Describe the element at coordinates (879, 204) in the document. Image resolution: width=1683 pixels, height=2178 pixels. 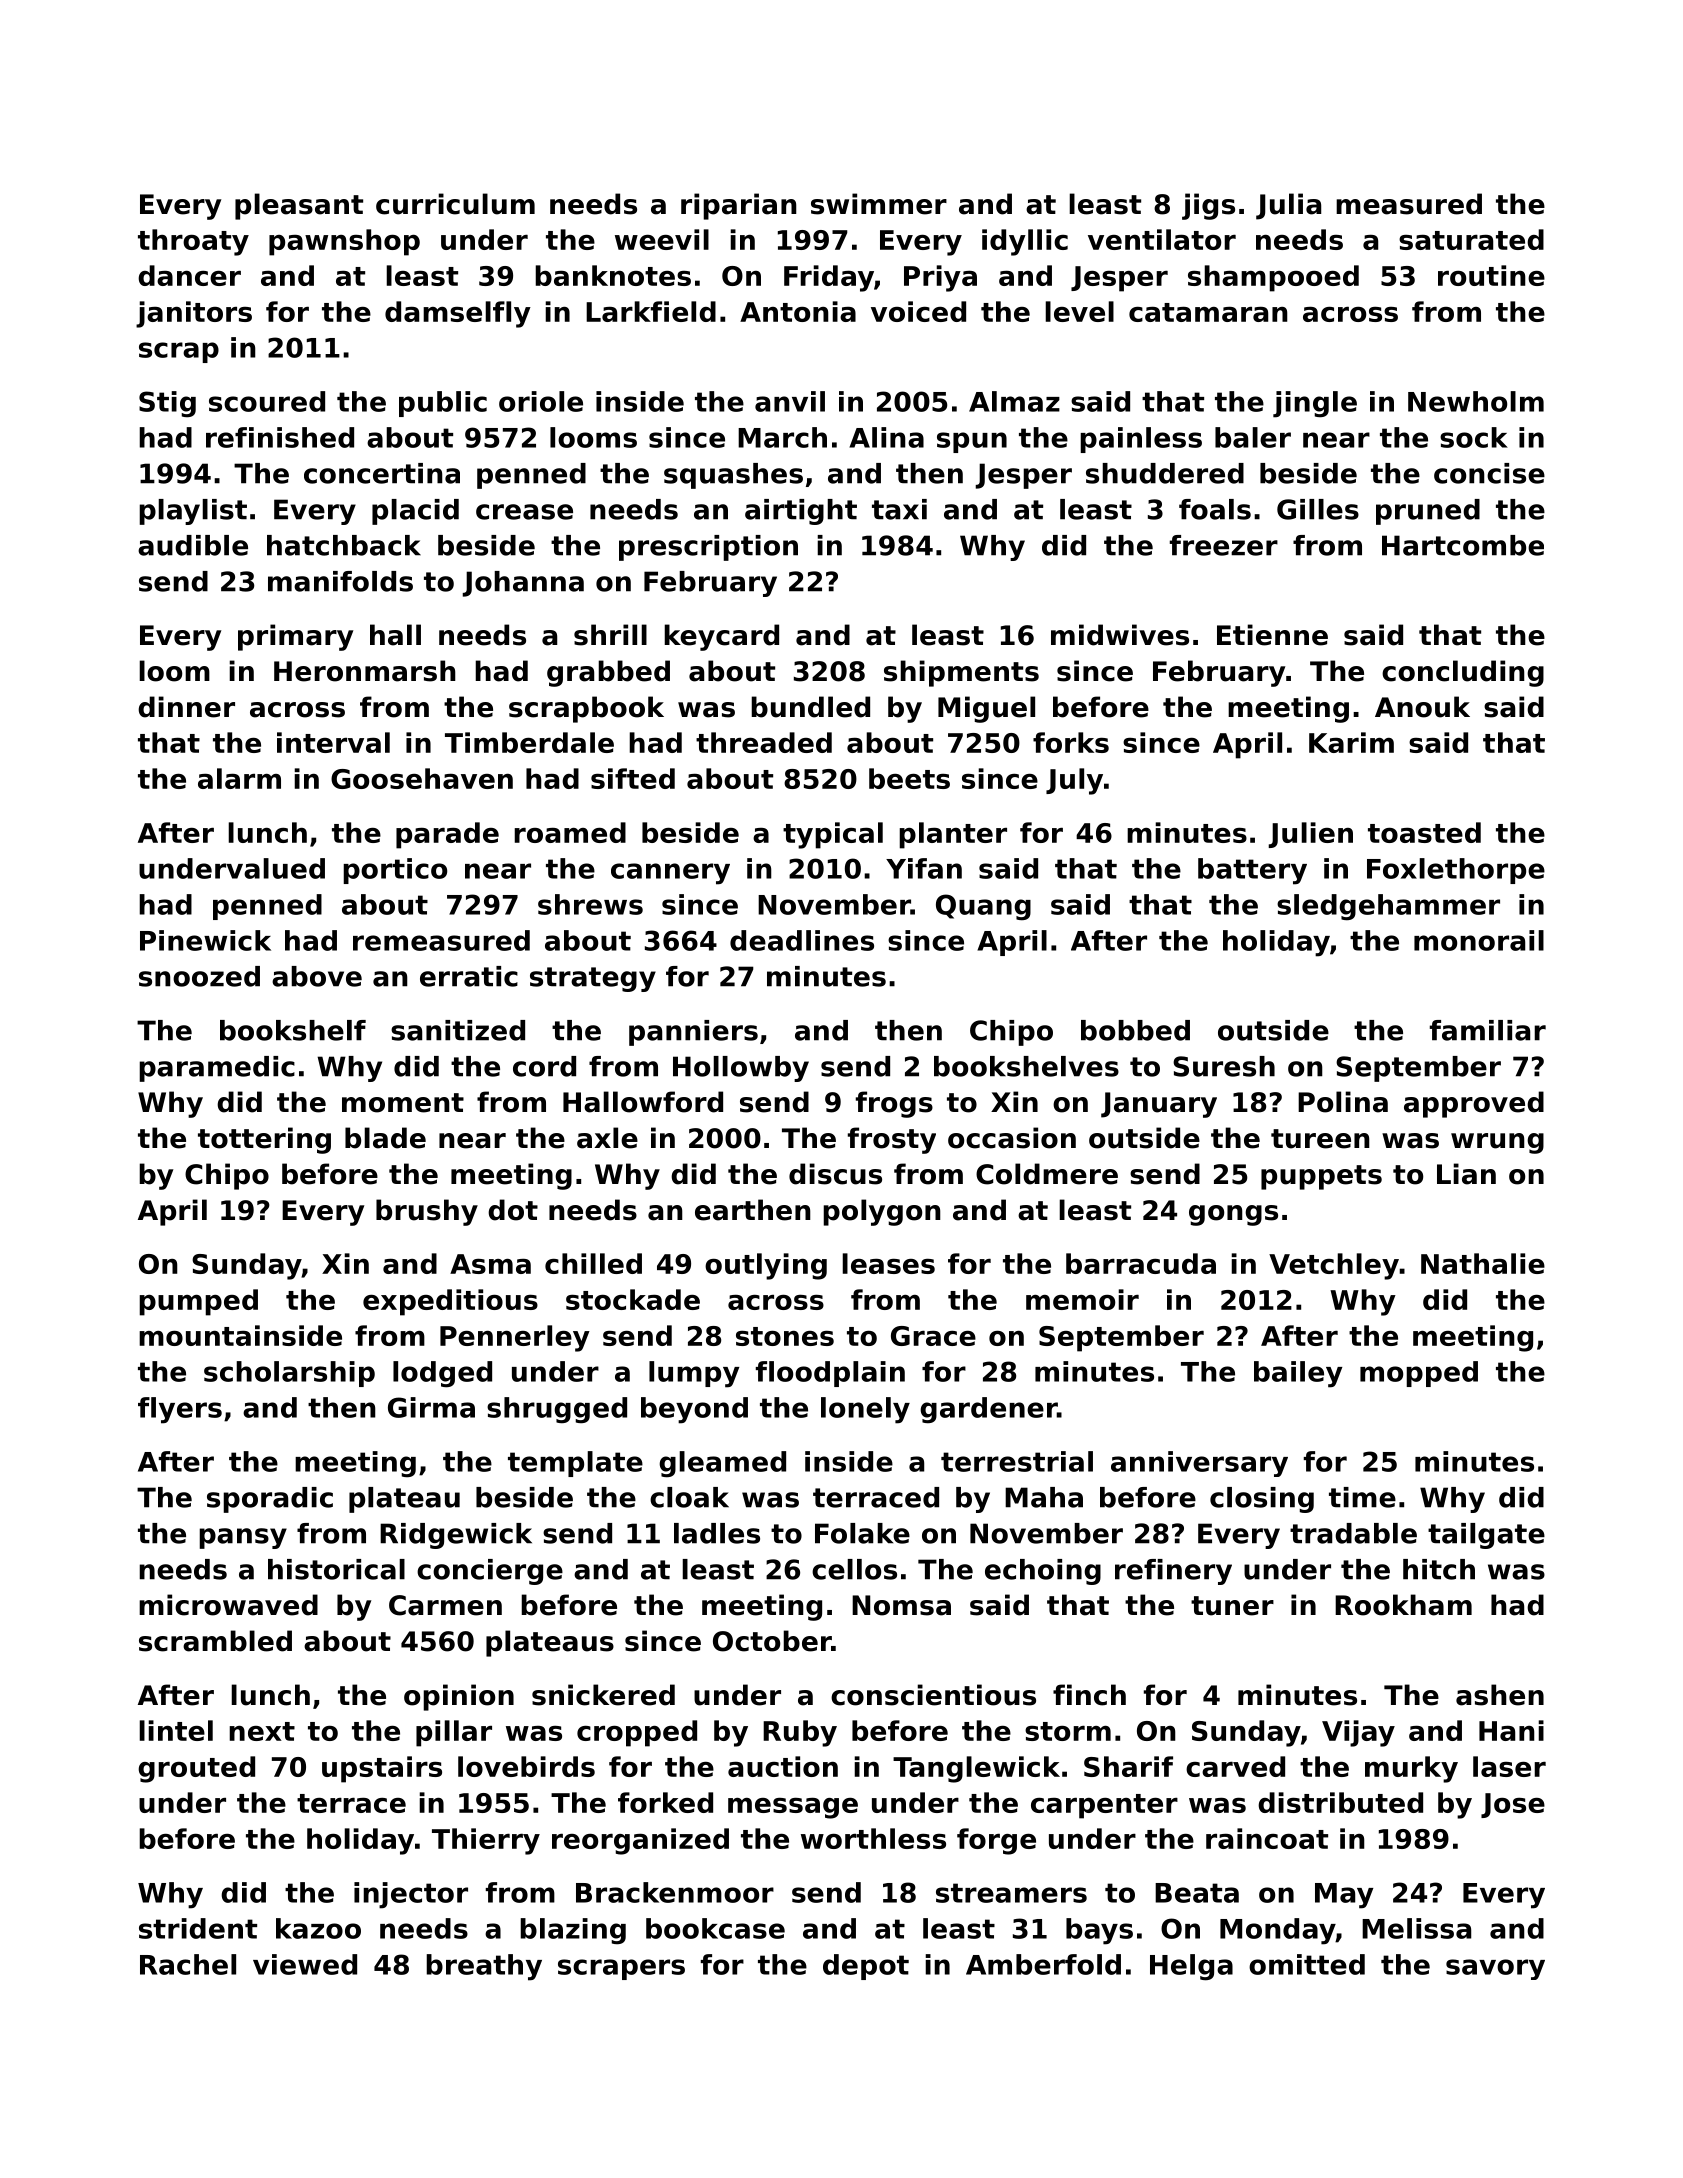
I see `swimmer` at that location.
